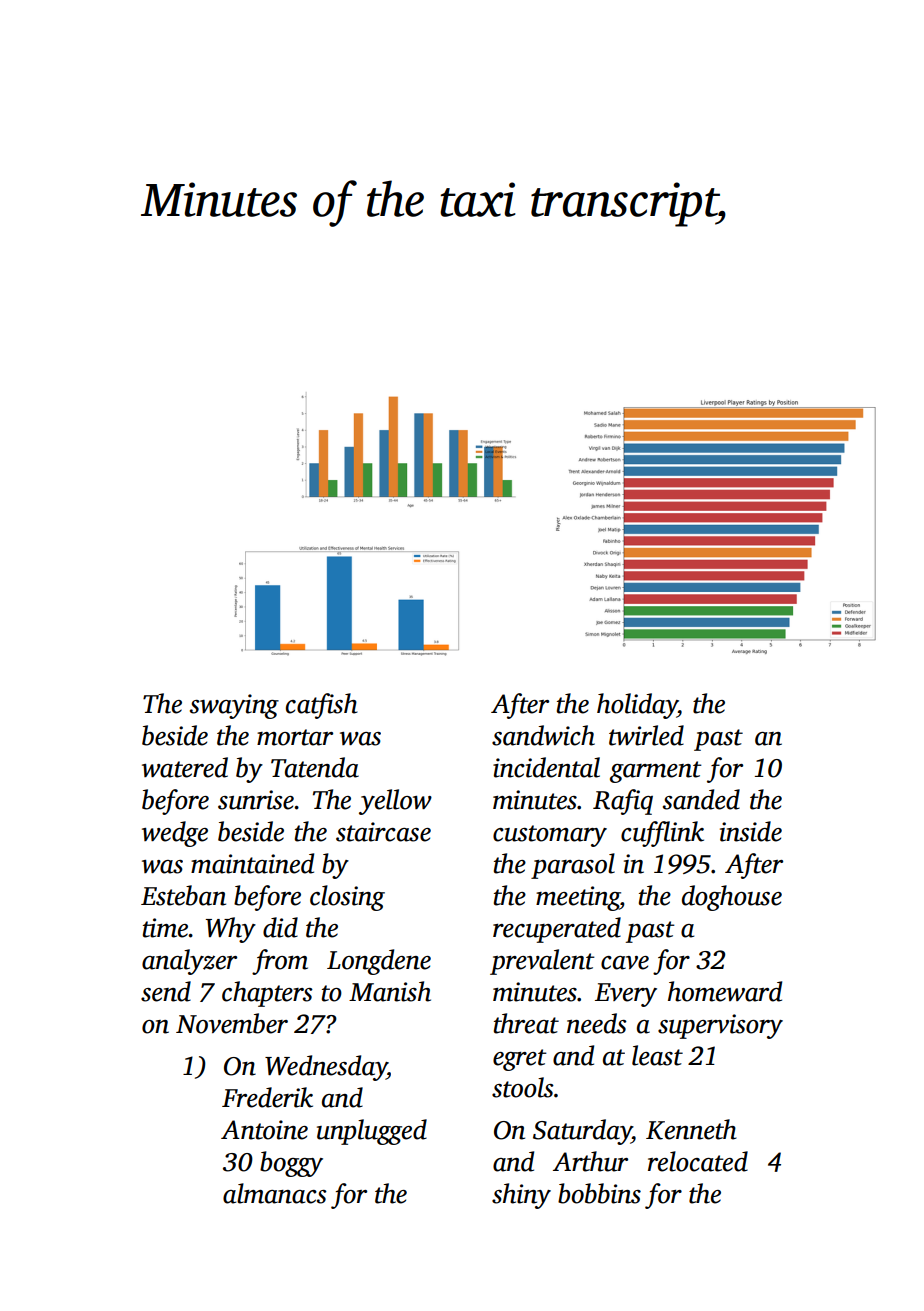  I want to click on almanacs, so click(275, 1193).
